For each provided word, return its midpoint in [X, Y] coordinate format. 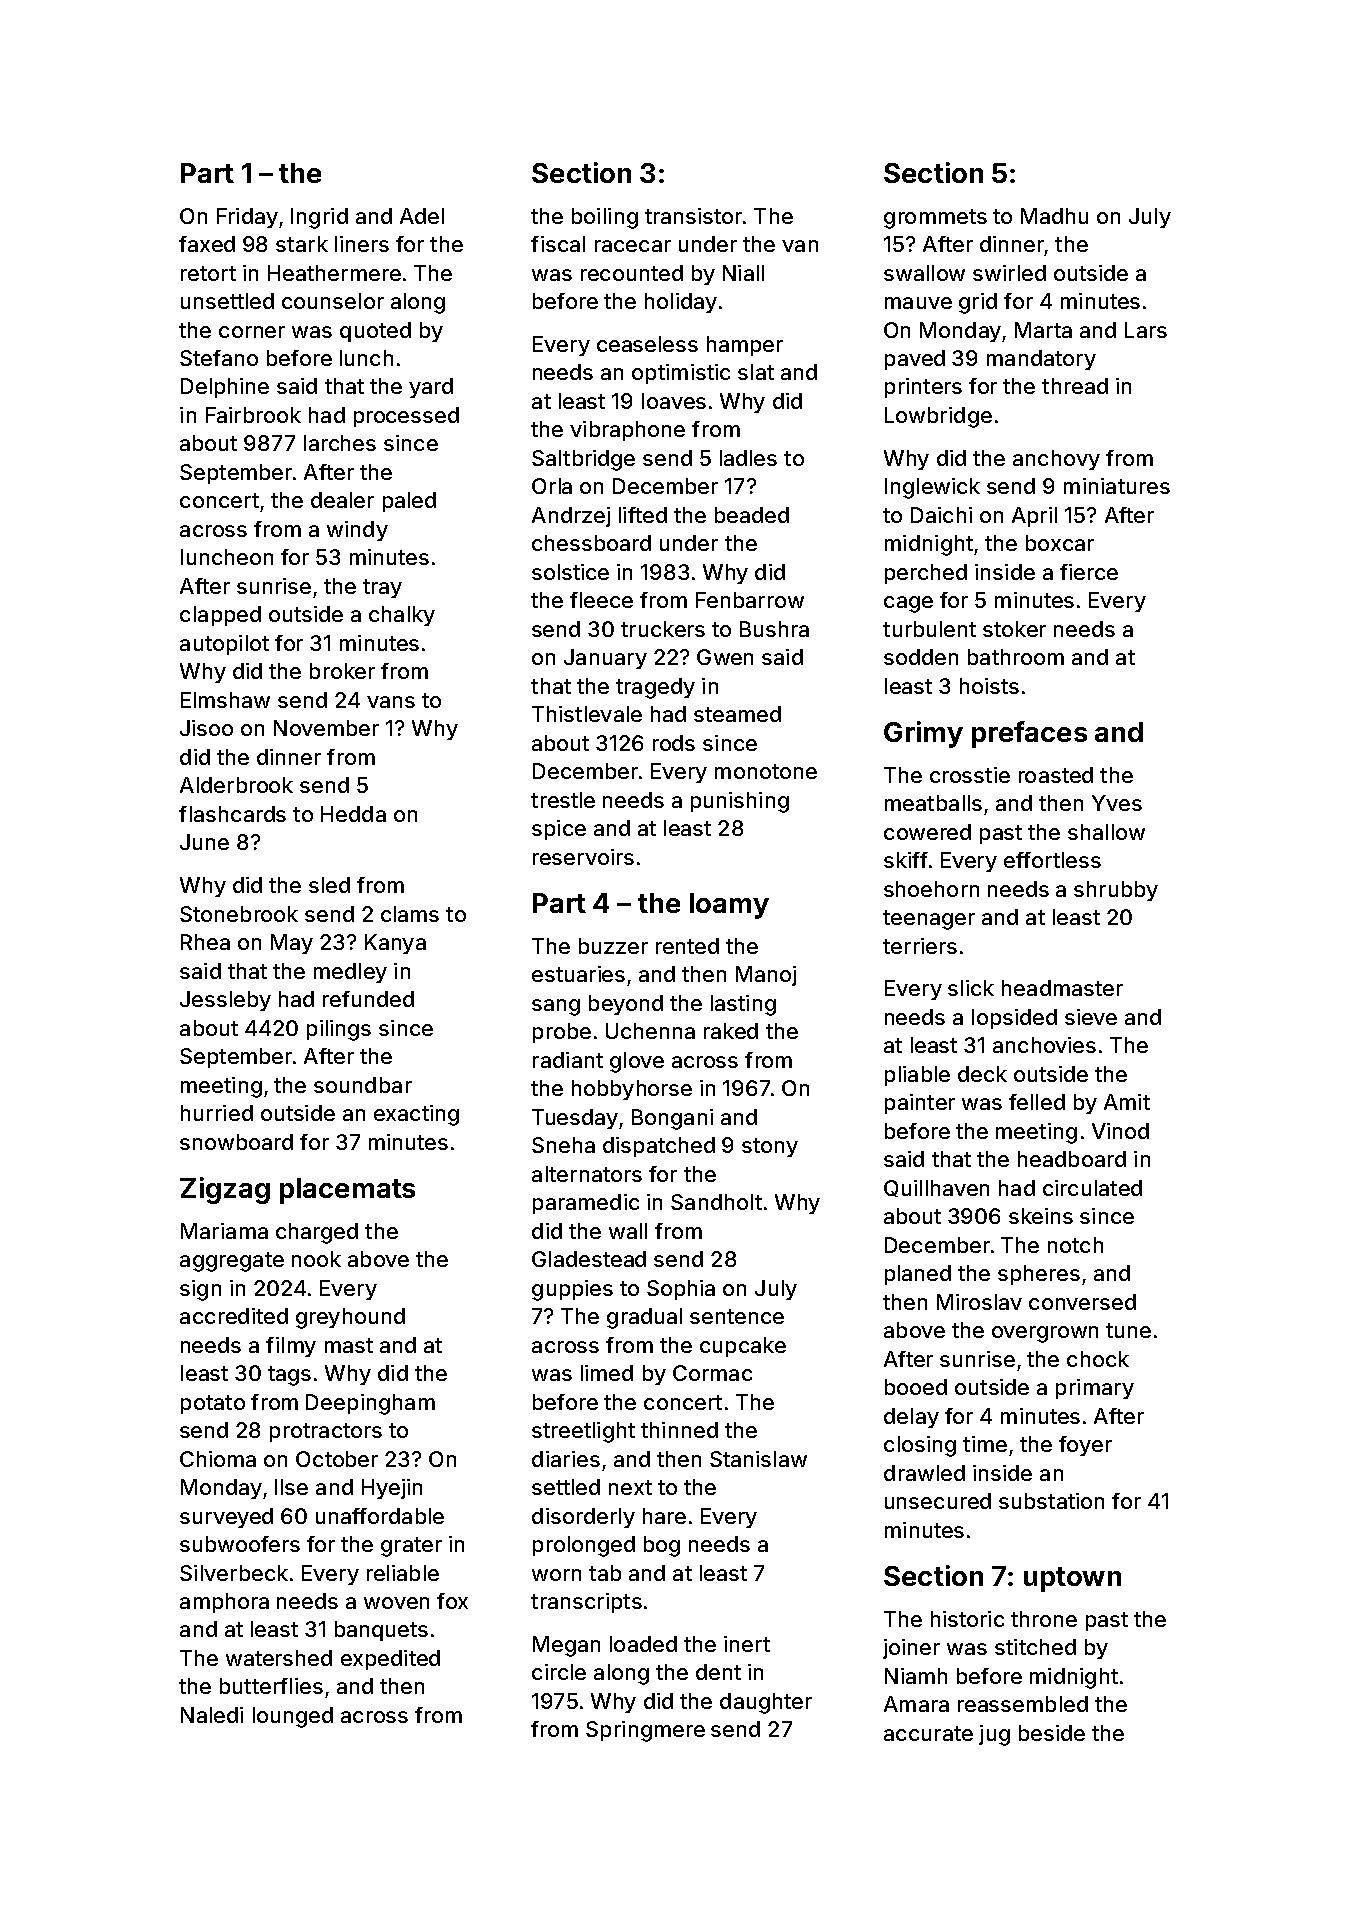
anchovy [1056, 460]
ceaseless [647, 344]
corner [252, 332]
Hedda [353, 814]
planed [918, 1275]
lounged [293, 1717]
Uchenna [650, 1031]
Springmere [645, 1731]
